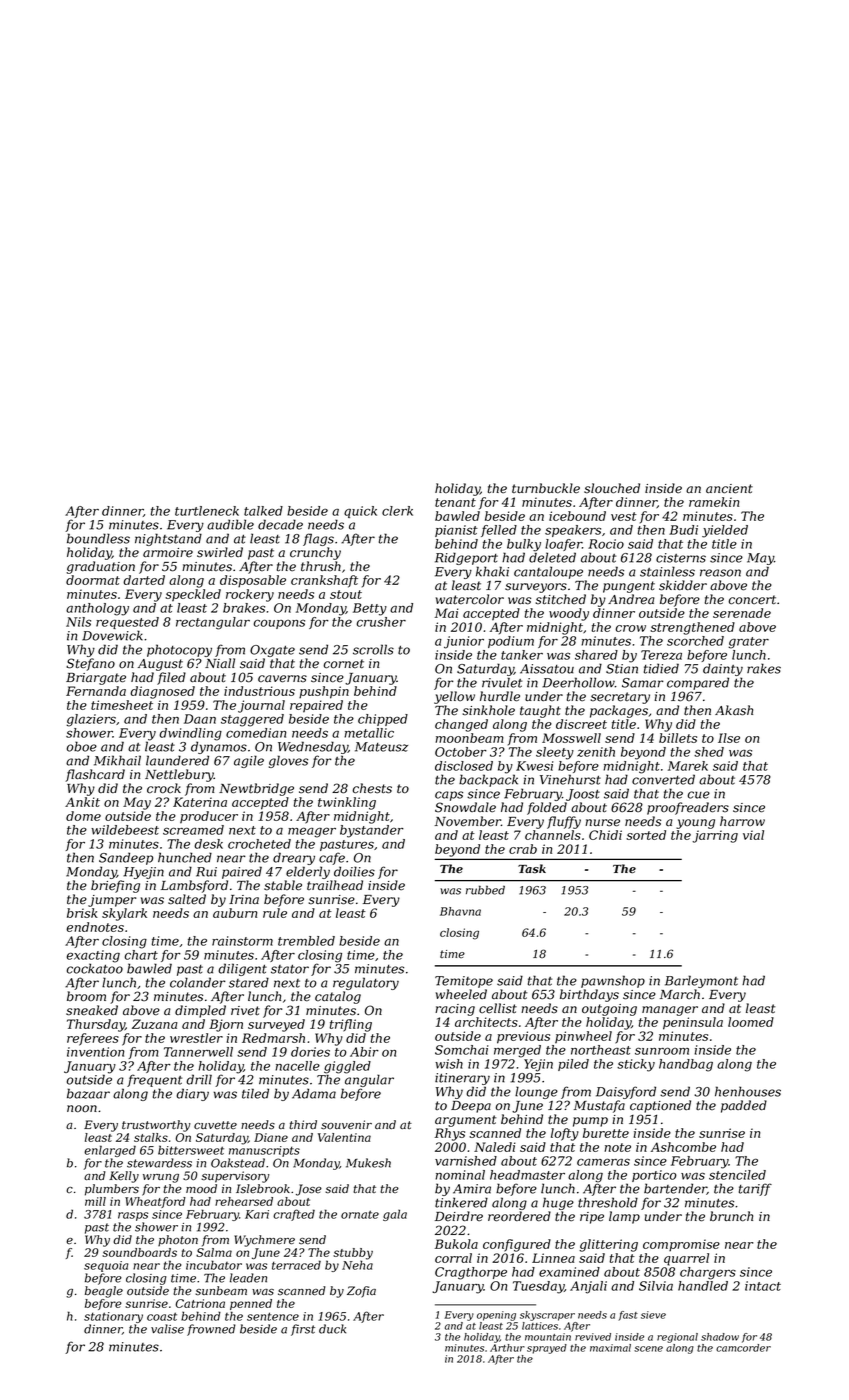 The width and height of the document is (849, 1400). I want to click on chart, so click(141, 955).
